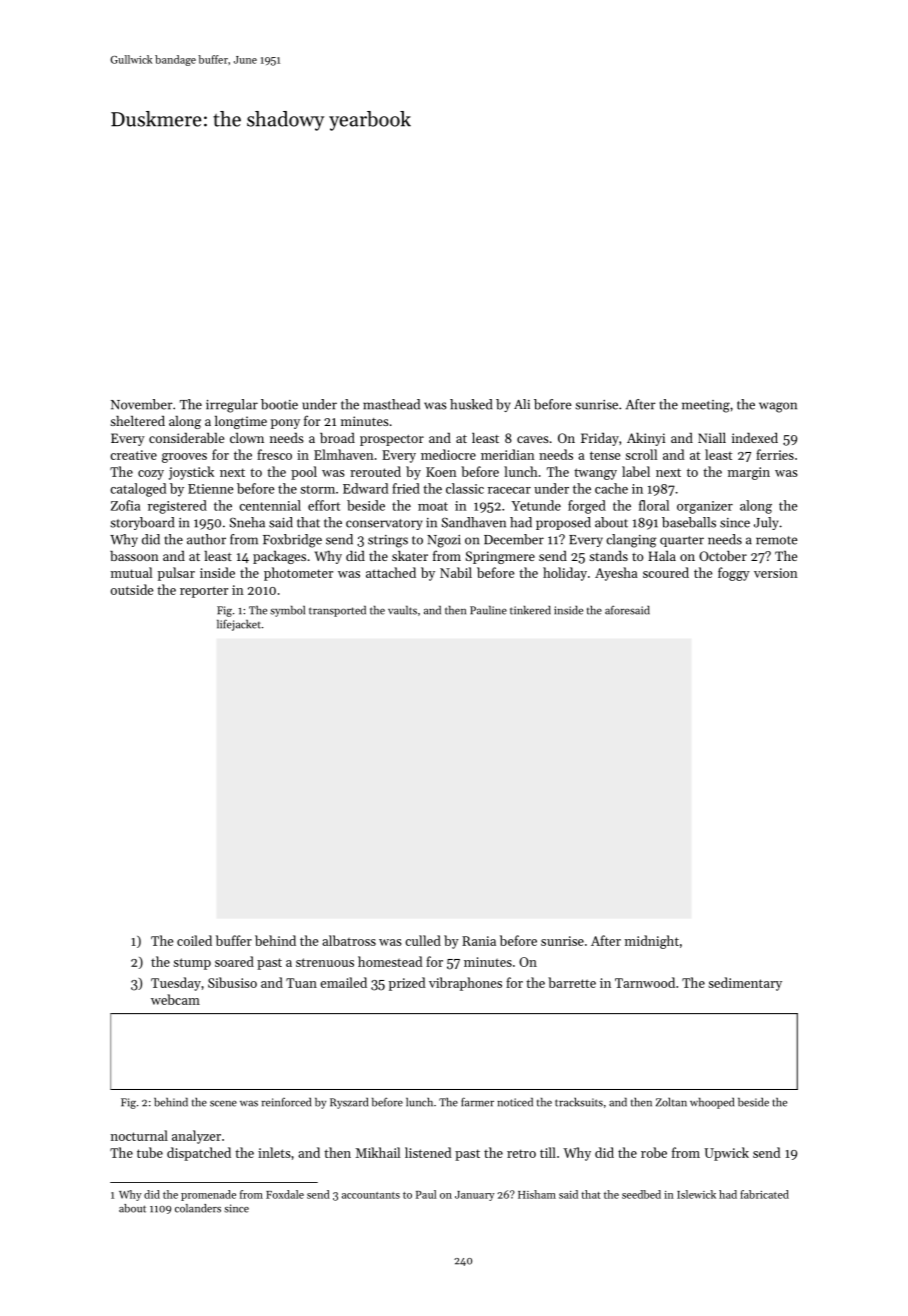 The image size is (908, 1316). Describe the element at coordinates (565, 574) in the screenshot. I see `holiday` at that location.
